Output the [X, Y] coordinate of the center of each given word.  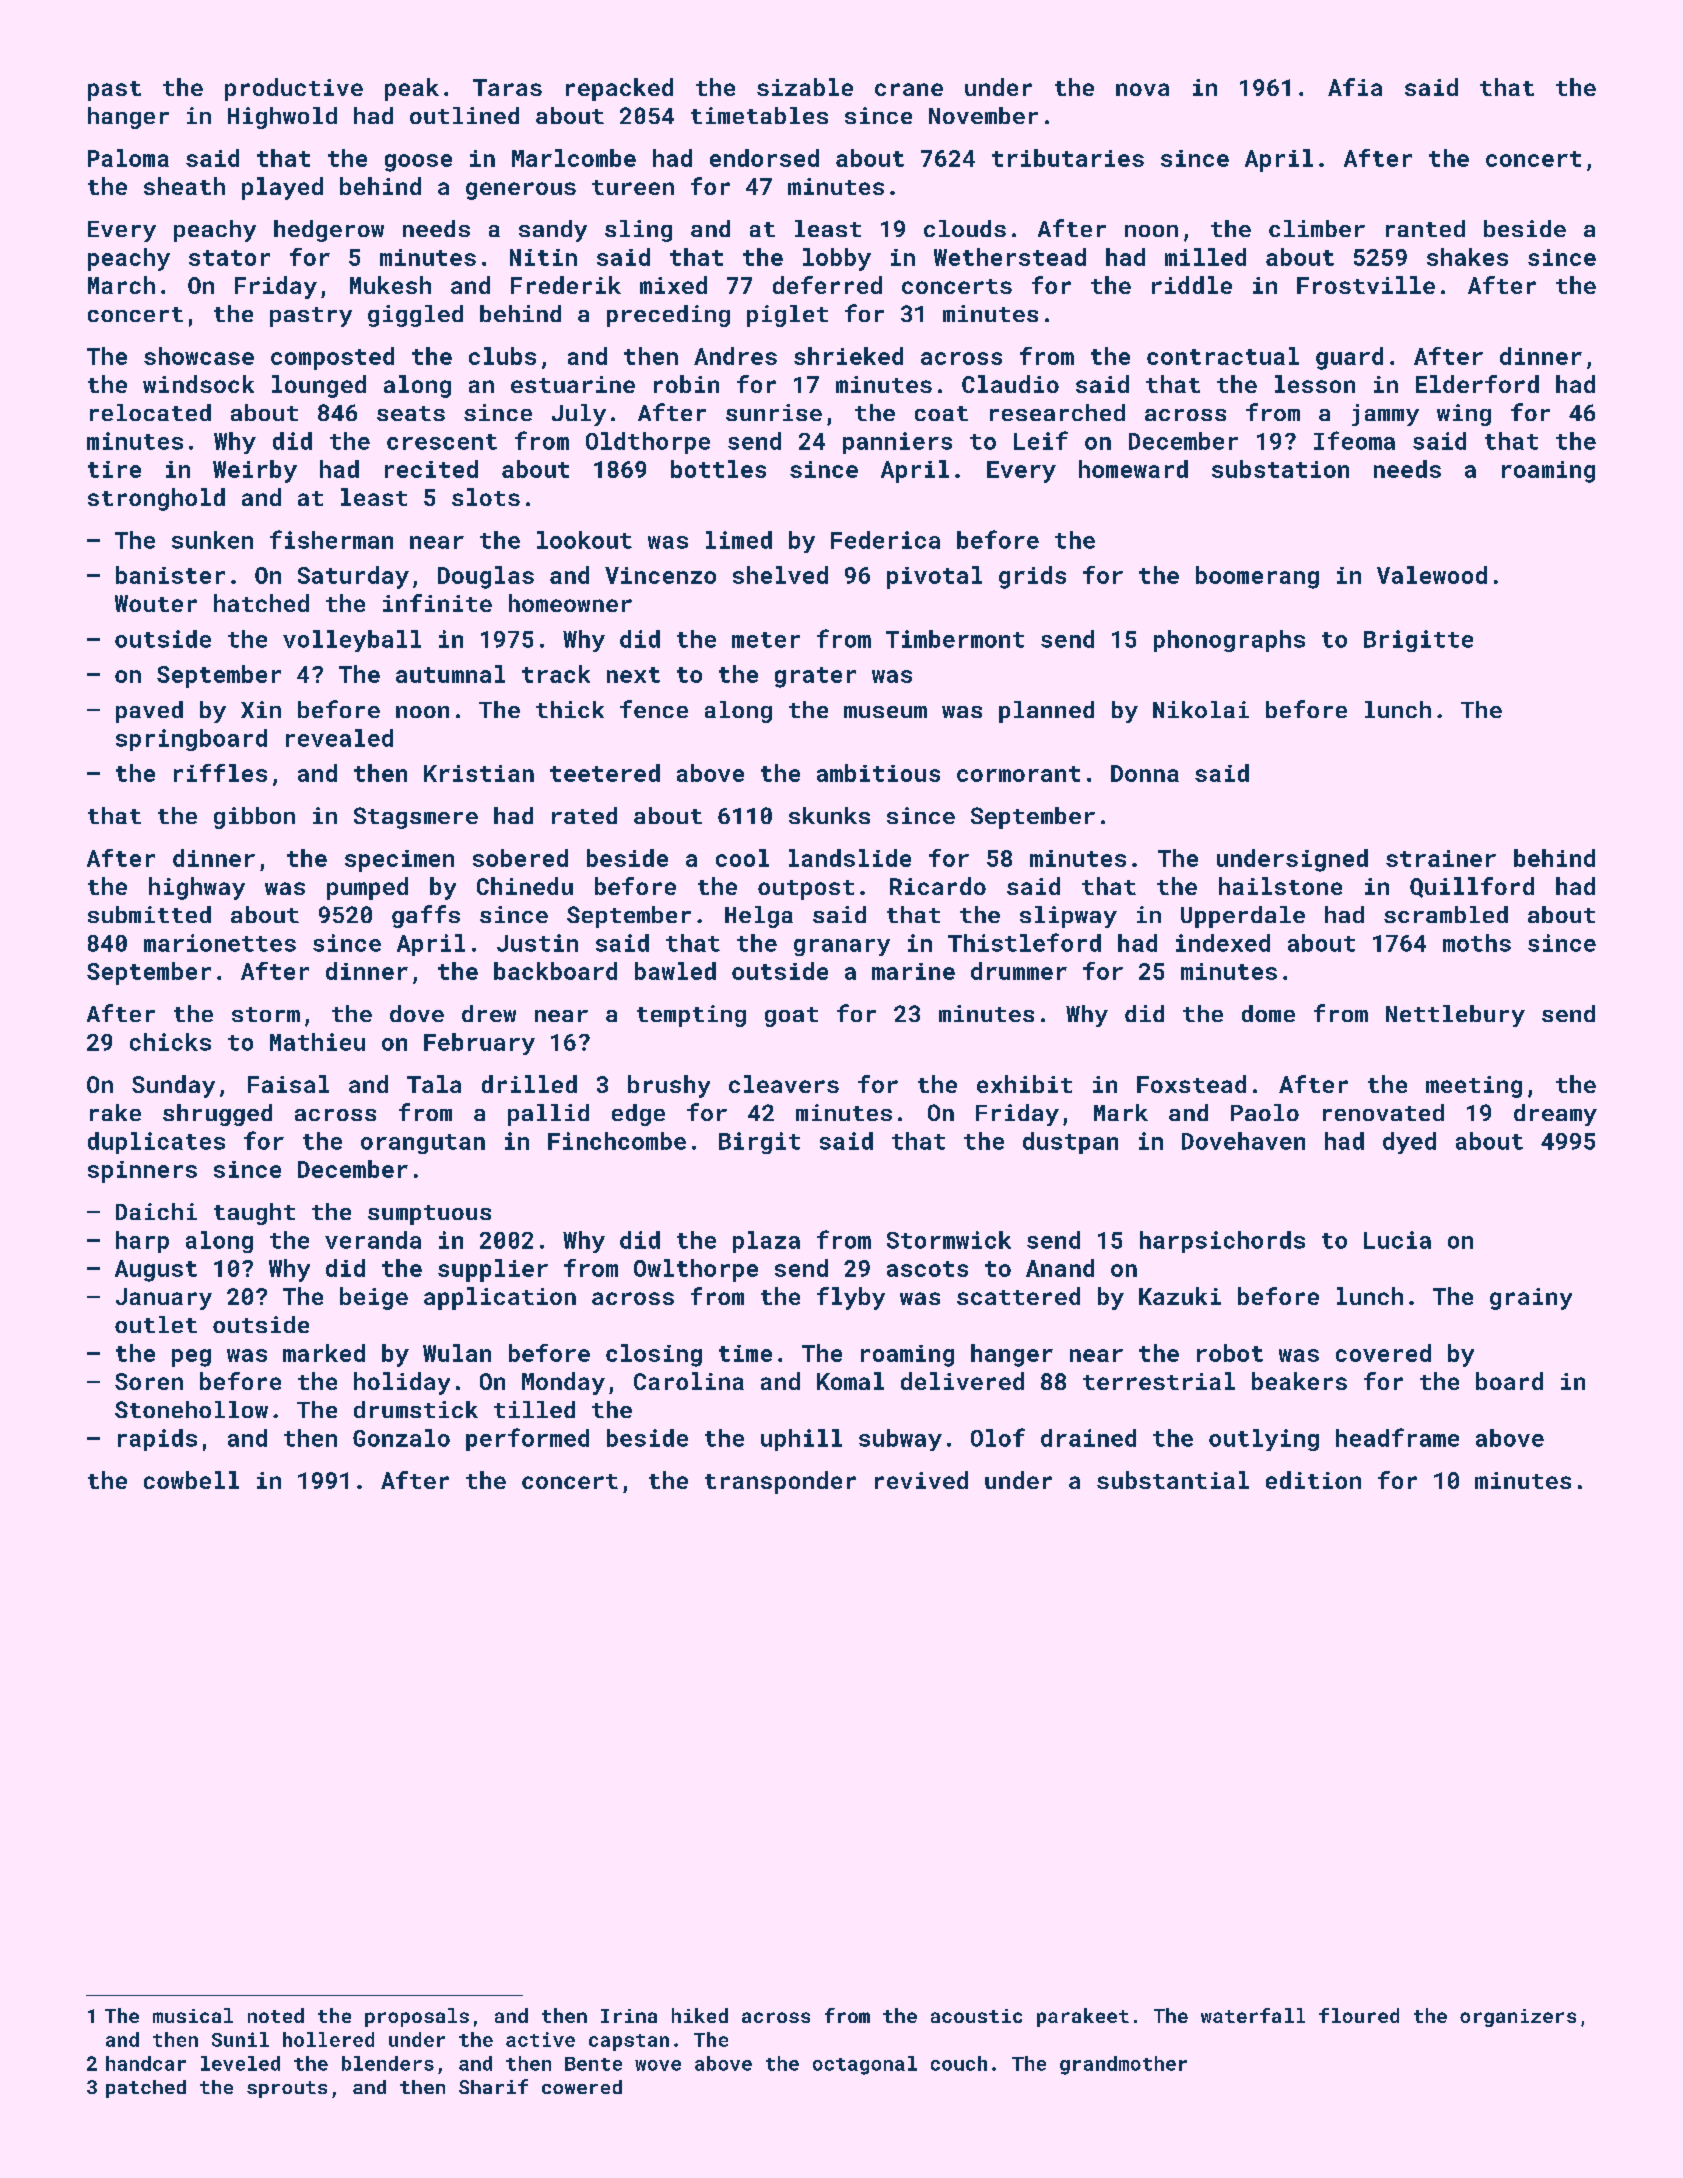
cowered [582, 2087]
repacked [619, 89]
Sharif [493, 2086]
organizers [1518, 2018]
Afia [1355, 87]
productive [294, 89]
